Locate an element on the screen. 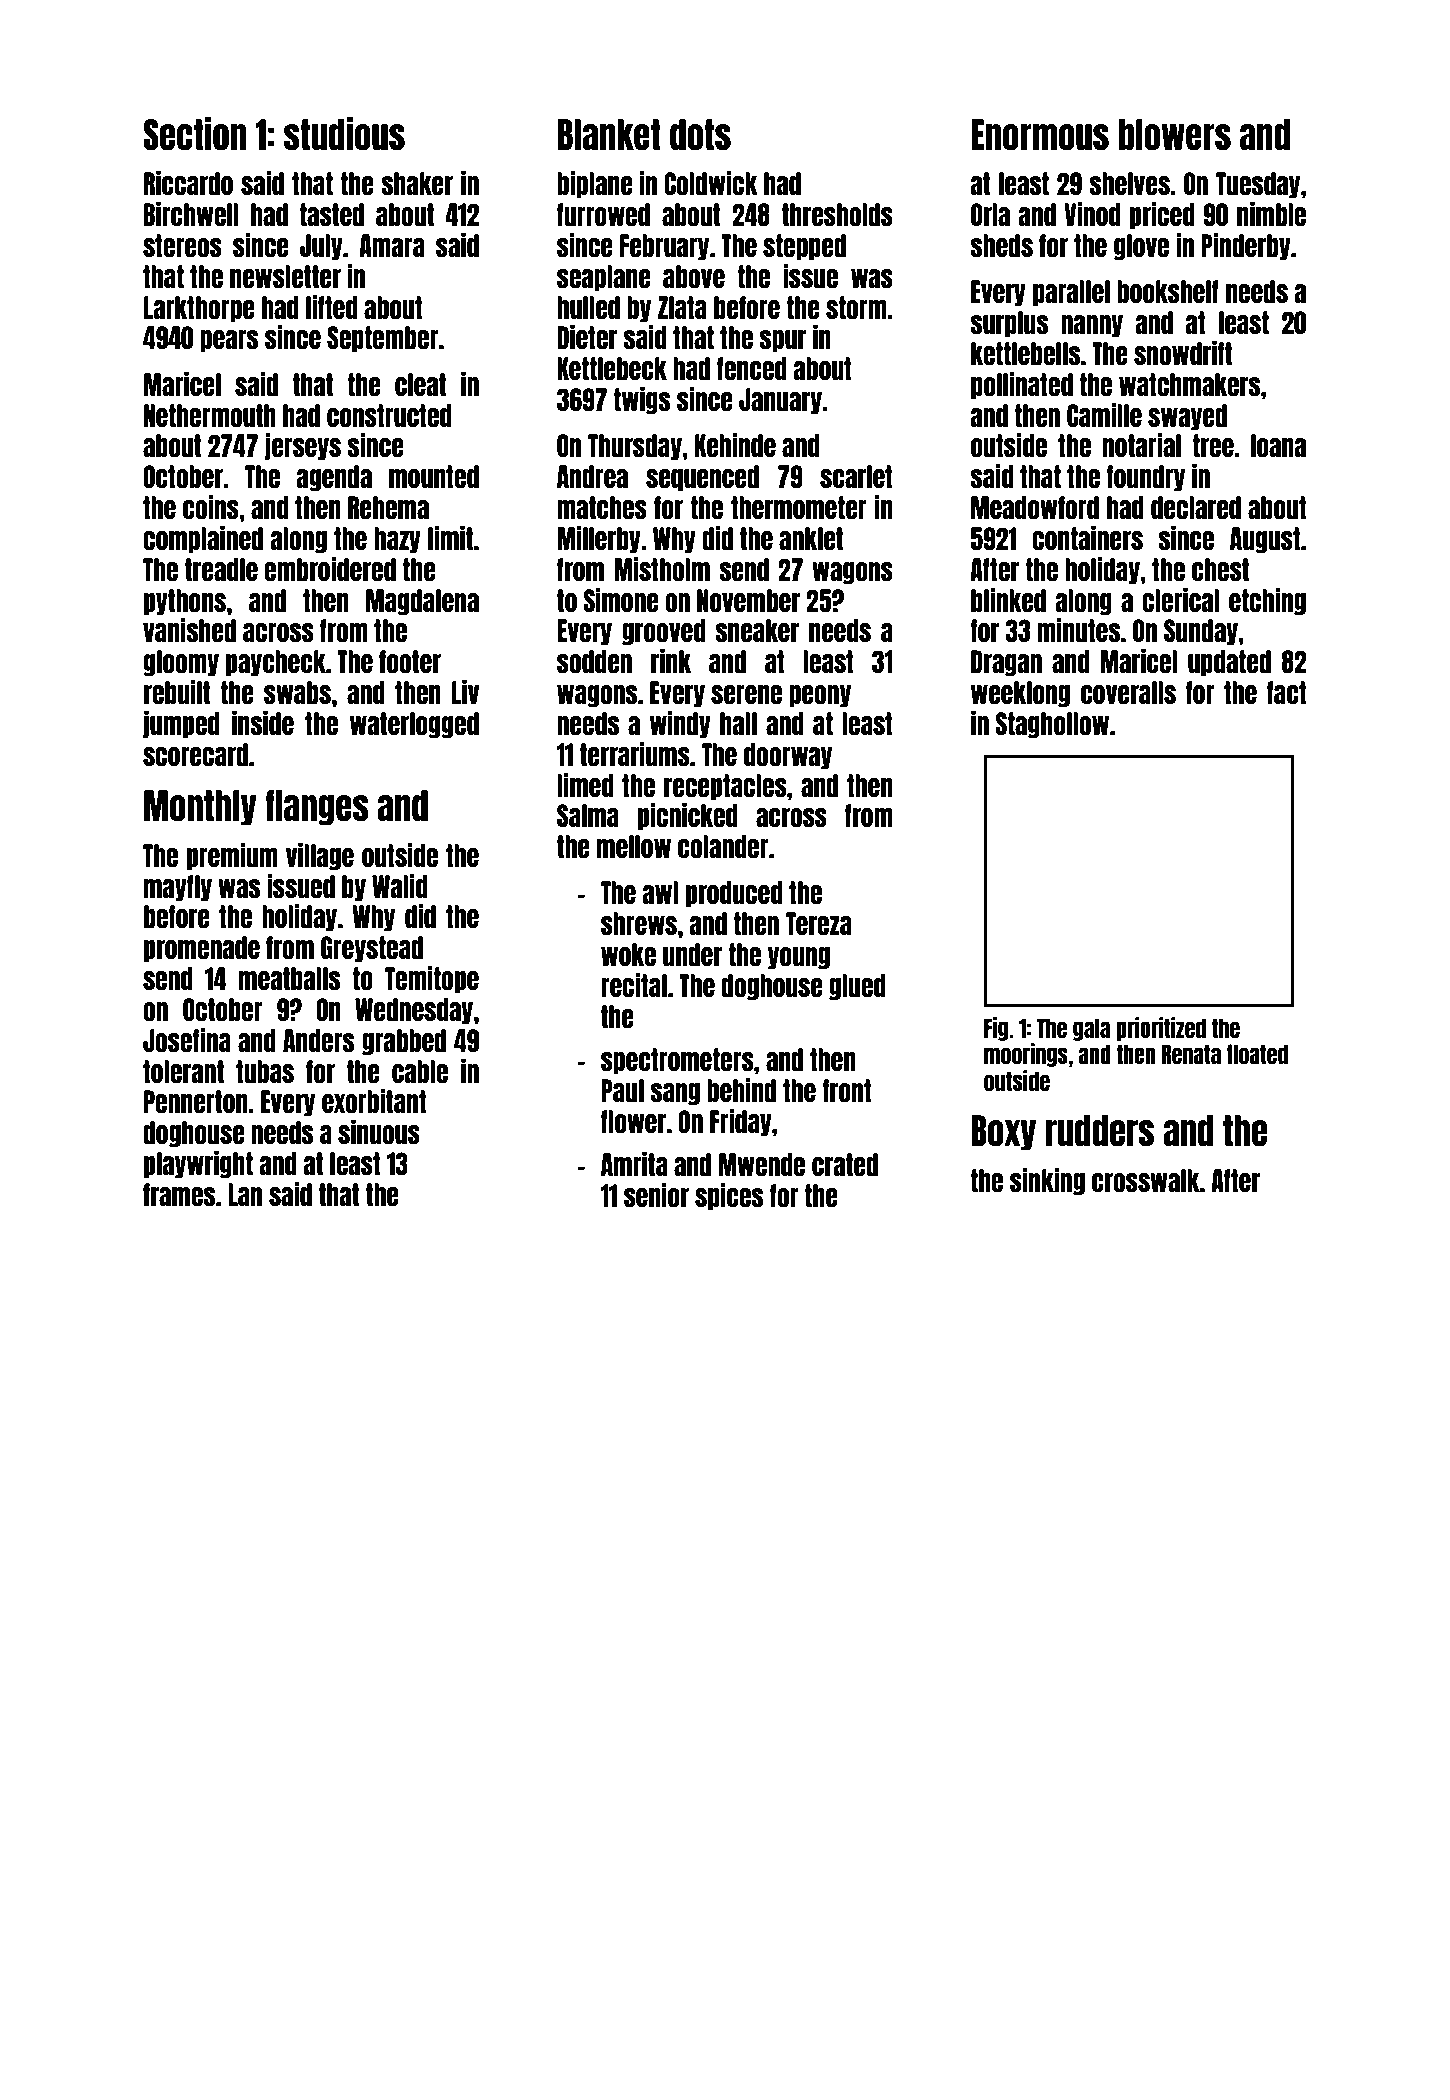 This screenshot has width=1450, height=2100. young is located at coordinates (799, 958).
